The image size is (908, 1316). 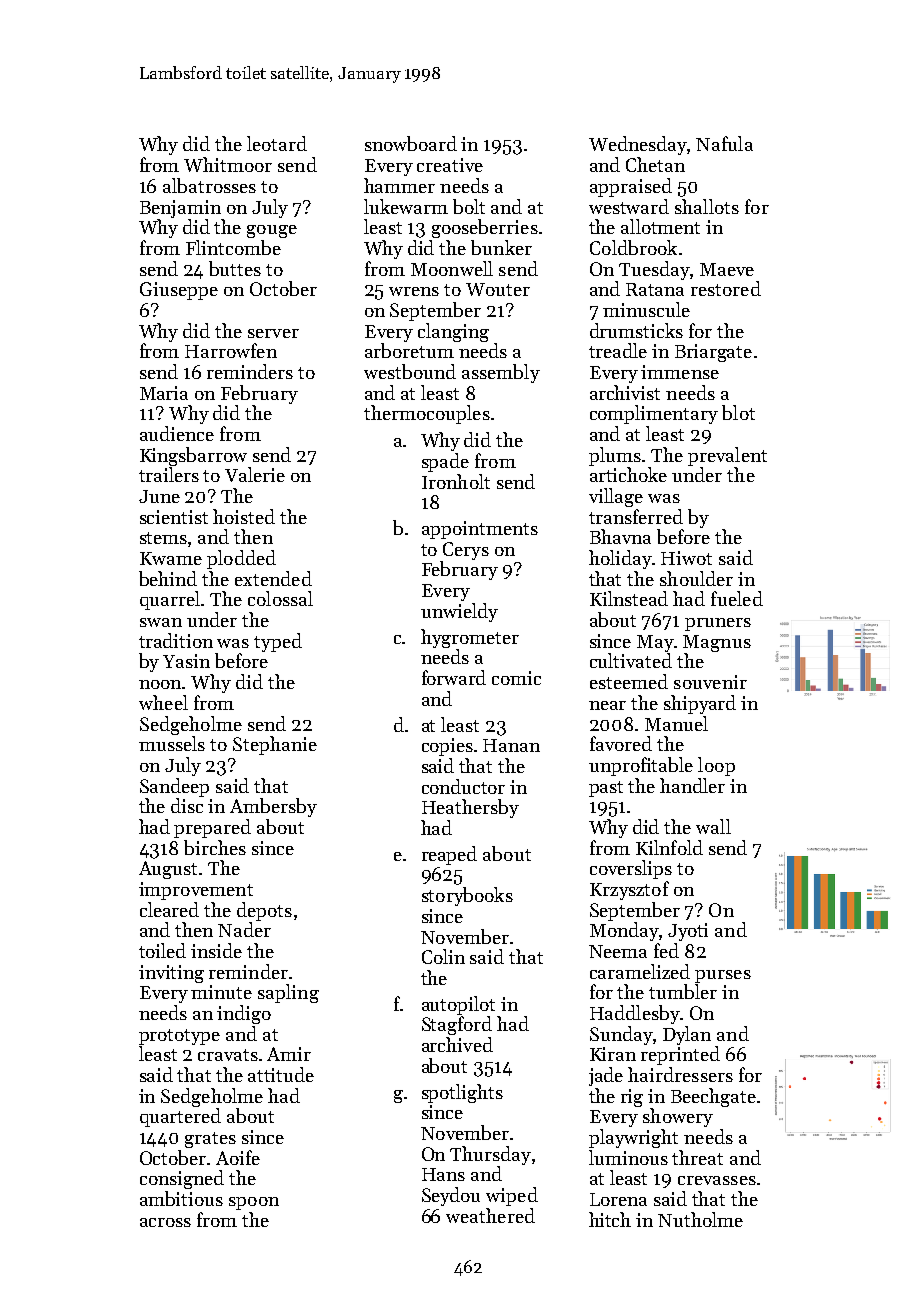 I want to click on Nutholme, so click(x=700, y=1219).
